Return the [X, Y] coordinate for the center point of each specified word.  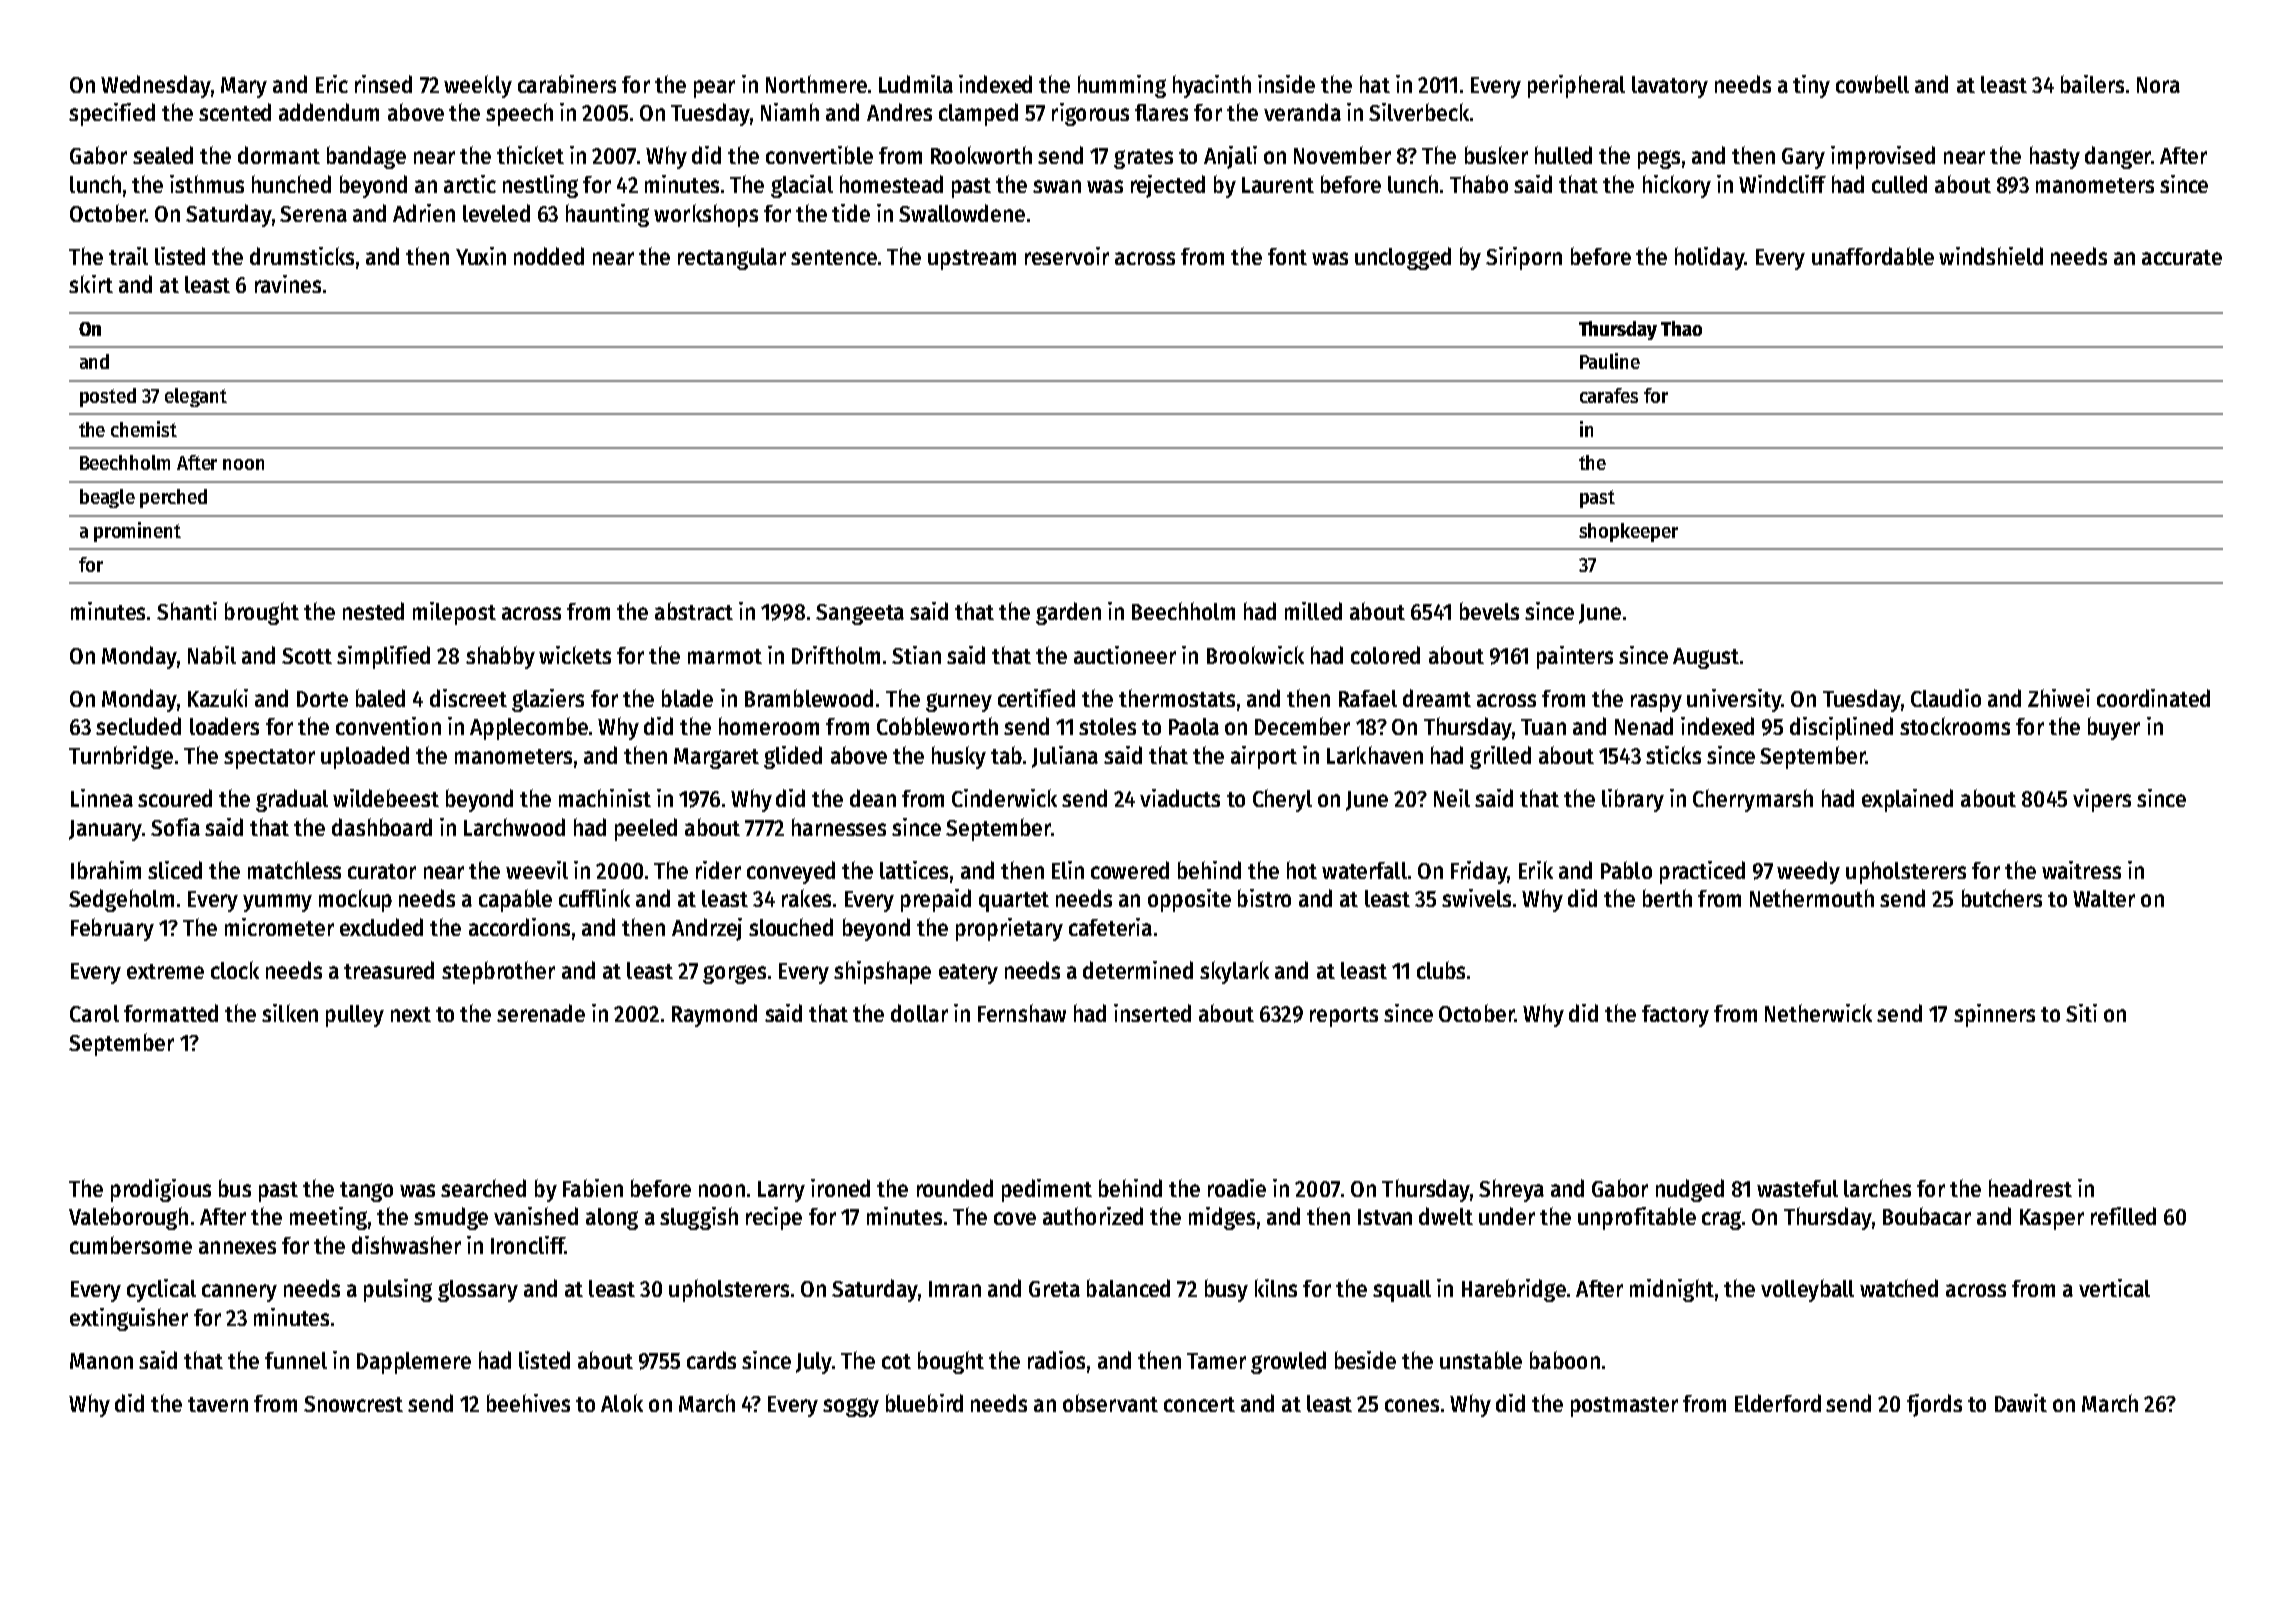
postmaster [1624, 1407]
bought [951, 1362]
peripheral [1576, 86]
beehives [528, 1403]
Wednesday [156, 86]
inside [1286, 84]
